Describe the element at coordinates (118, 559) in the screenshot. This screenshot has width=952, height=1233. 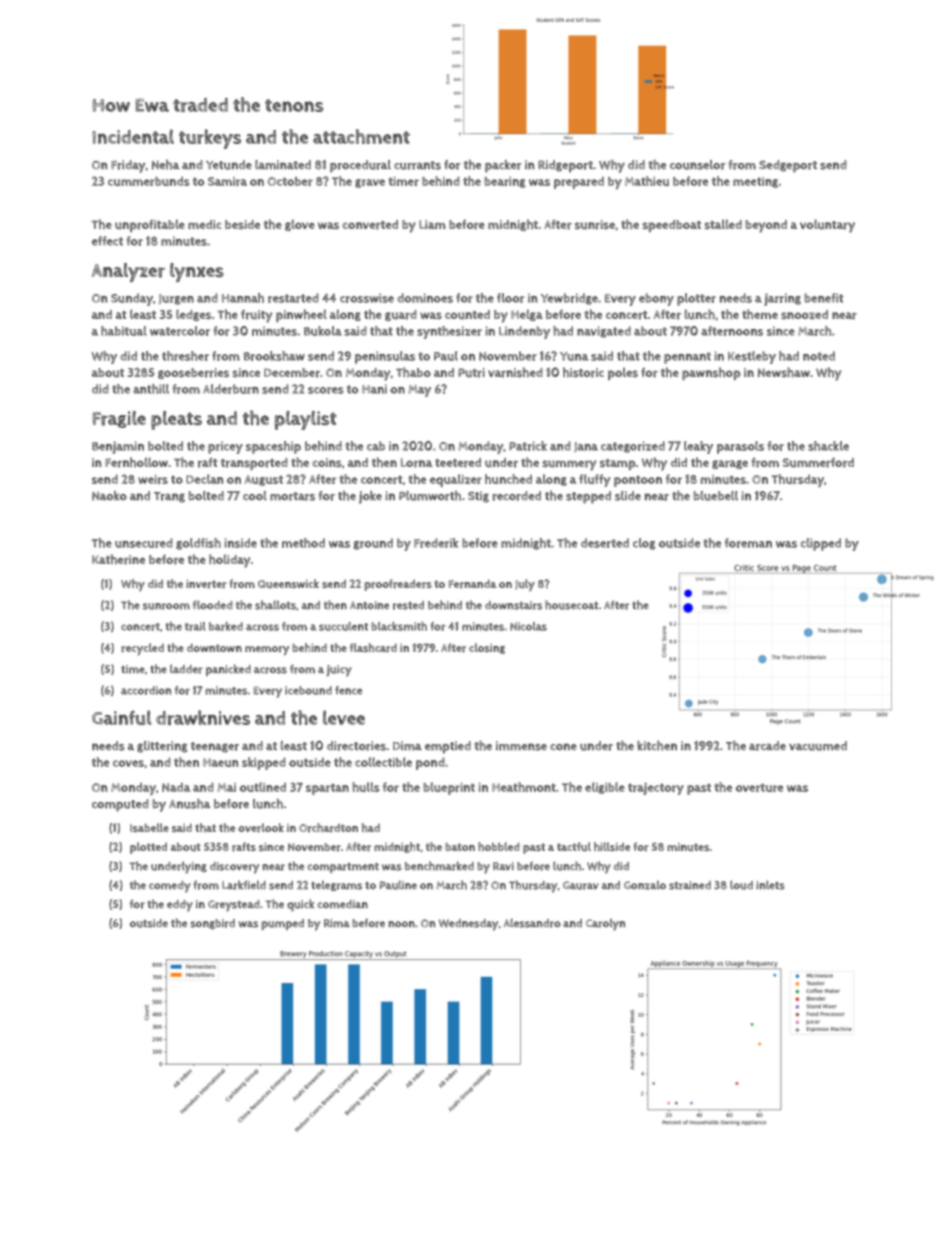
I see `Katherine` at that location.
